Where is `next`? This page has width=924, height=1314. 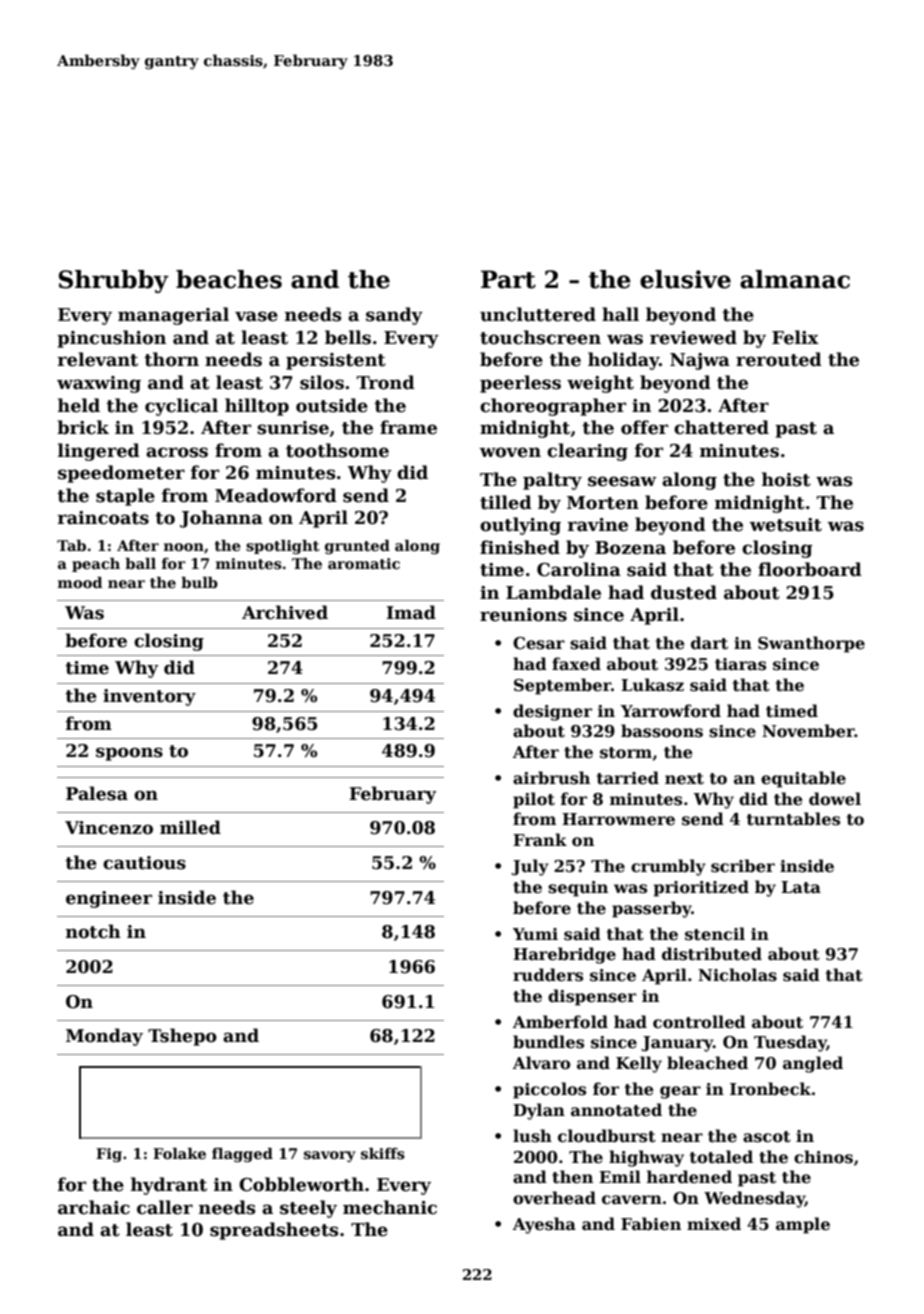 next is located at coordinates (684, 779).
